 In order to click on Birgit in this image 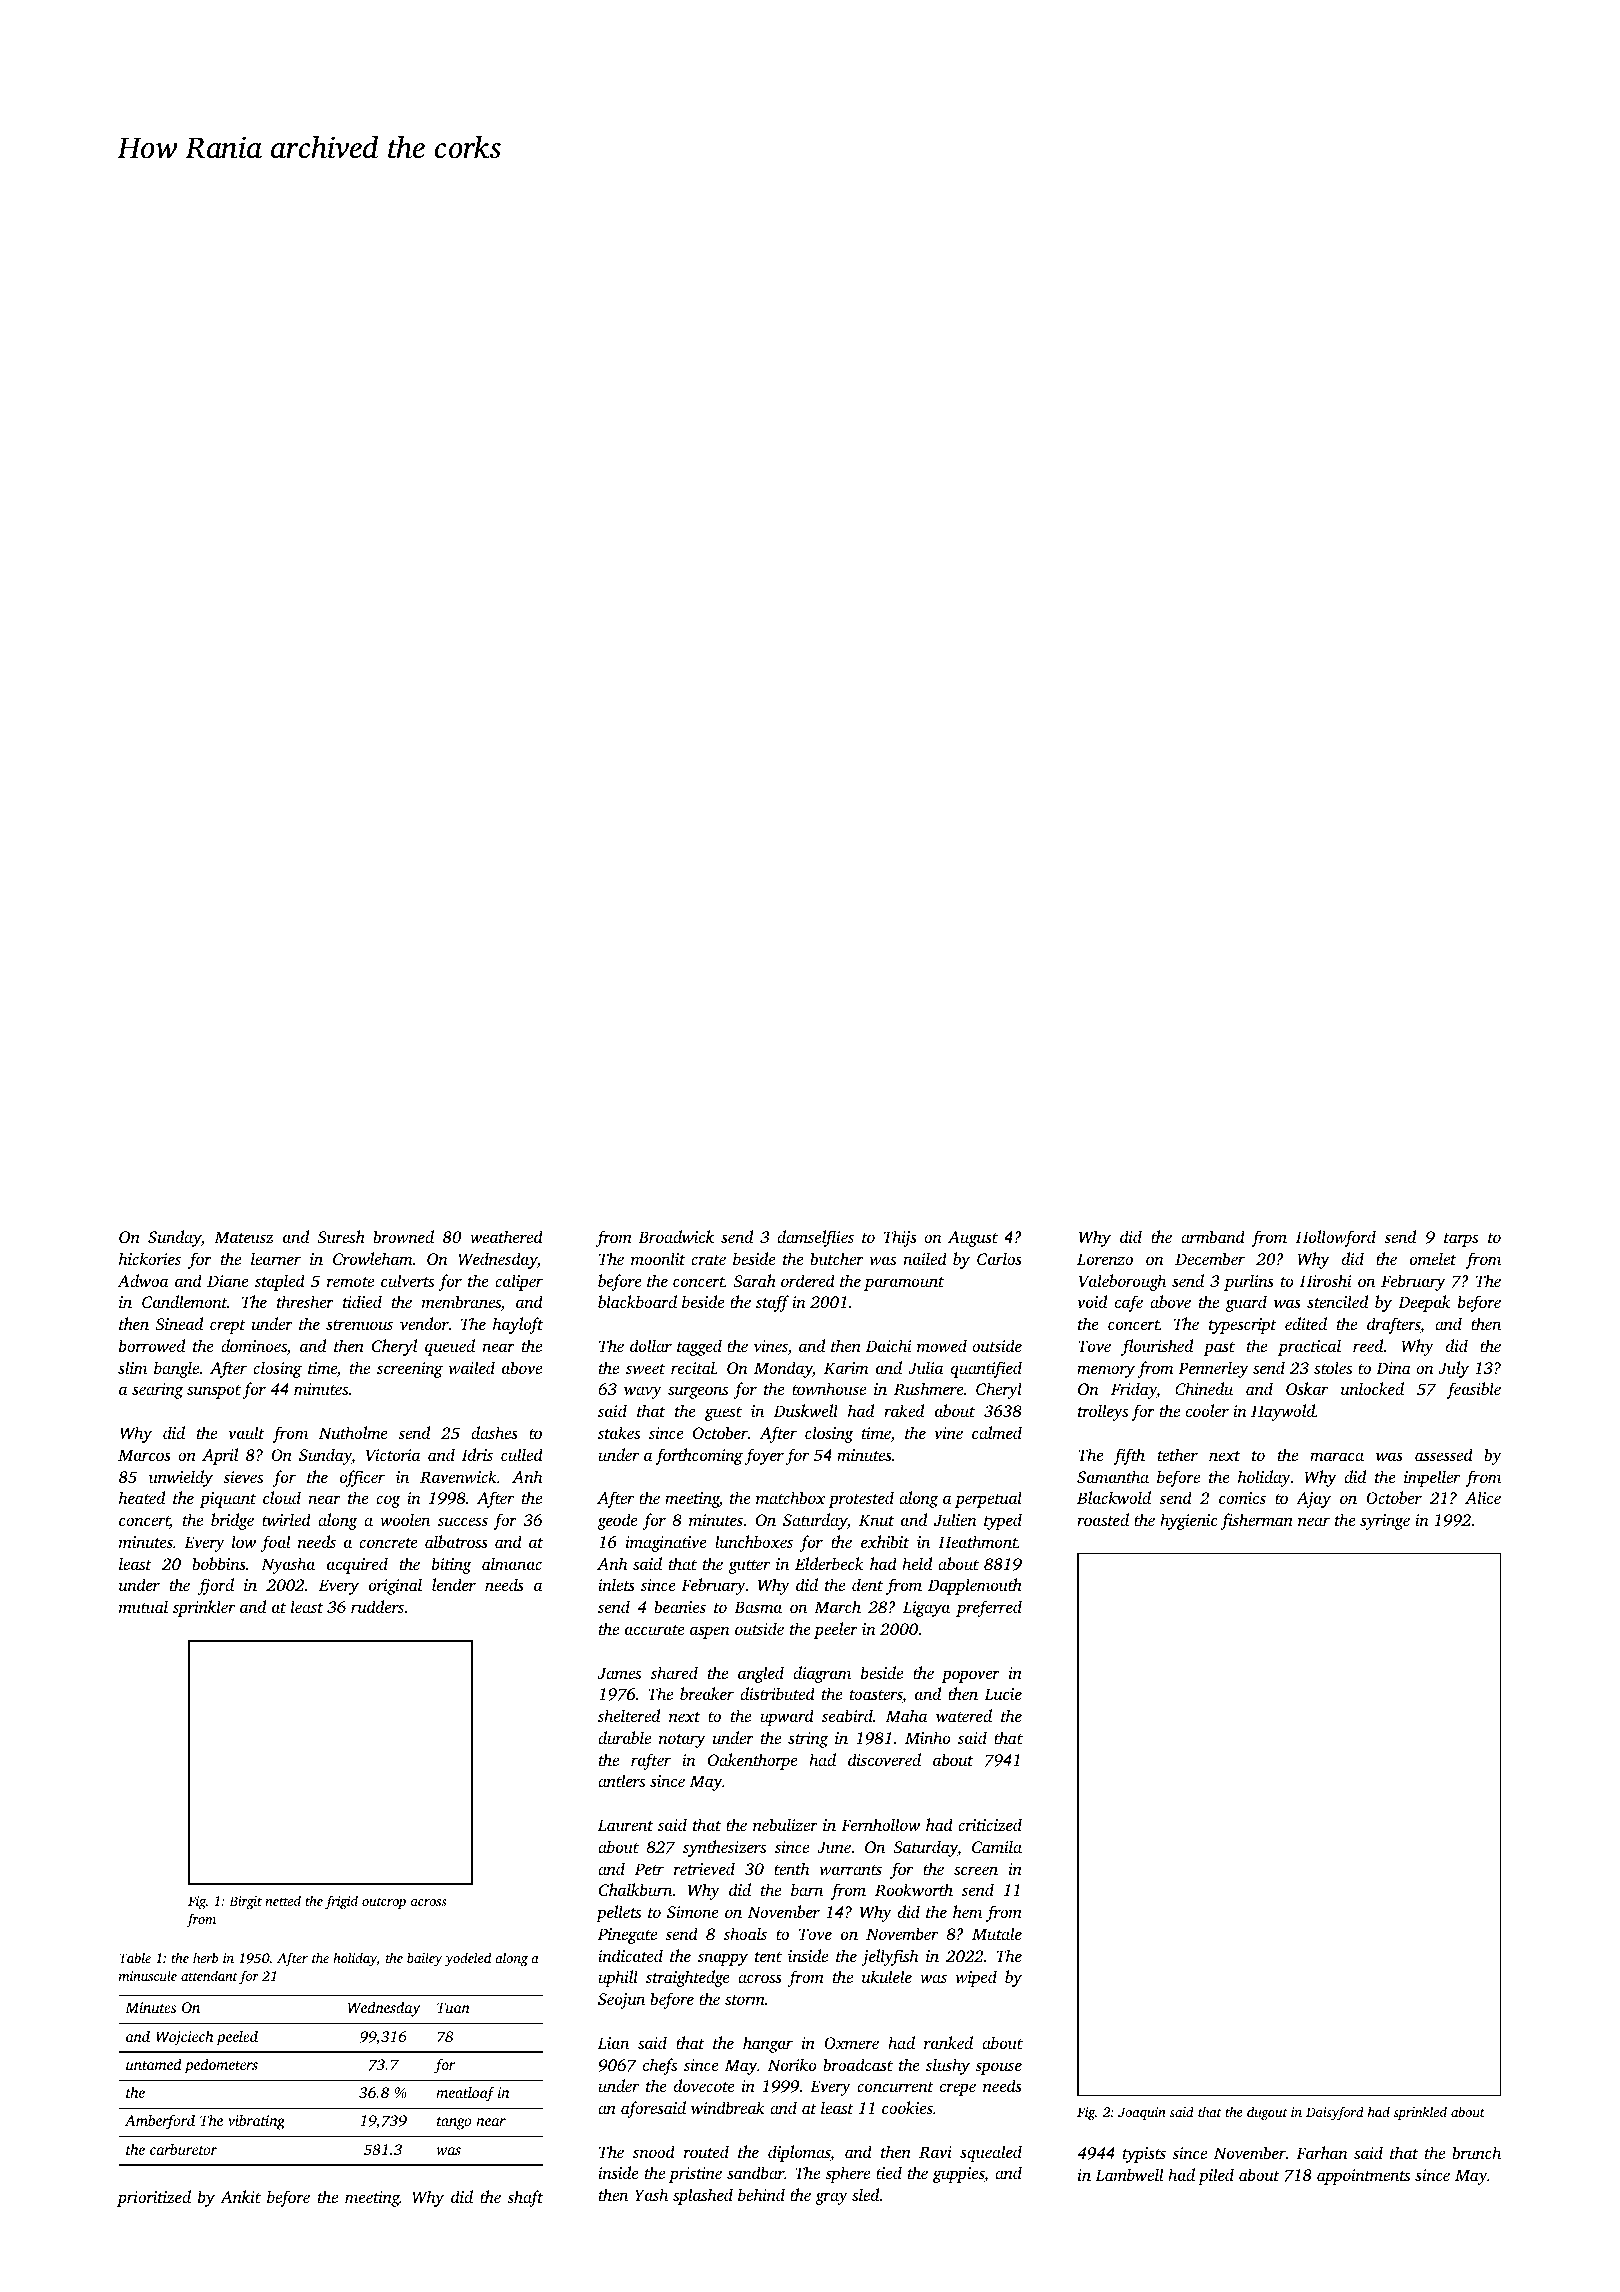, I will do `click(245, 1902)`.
